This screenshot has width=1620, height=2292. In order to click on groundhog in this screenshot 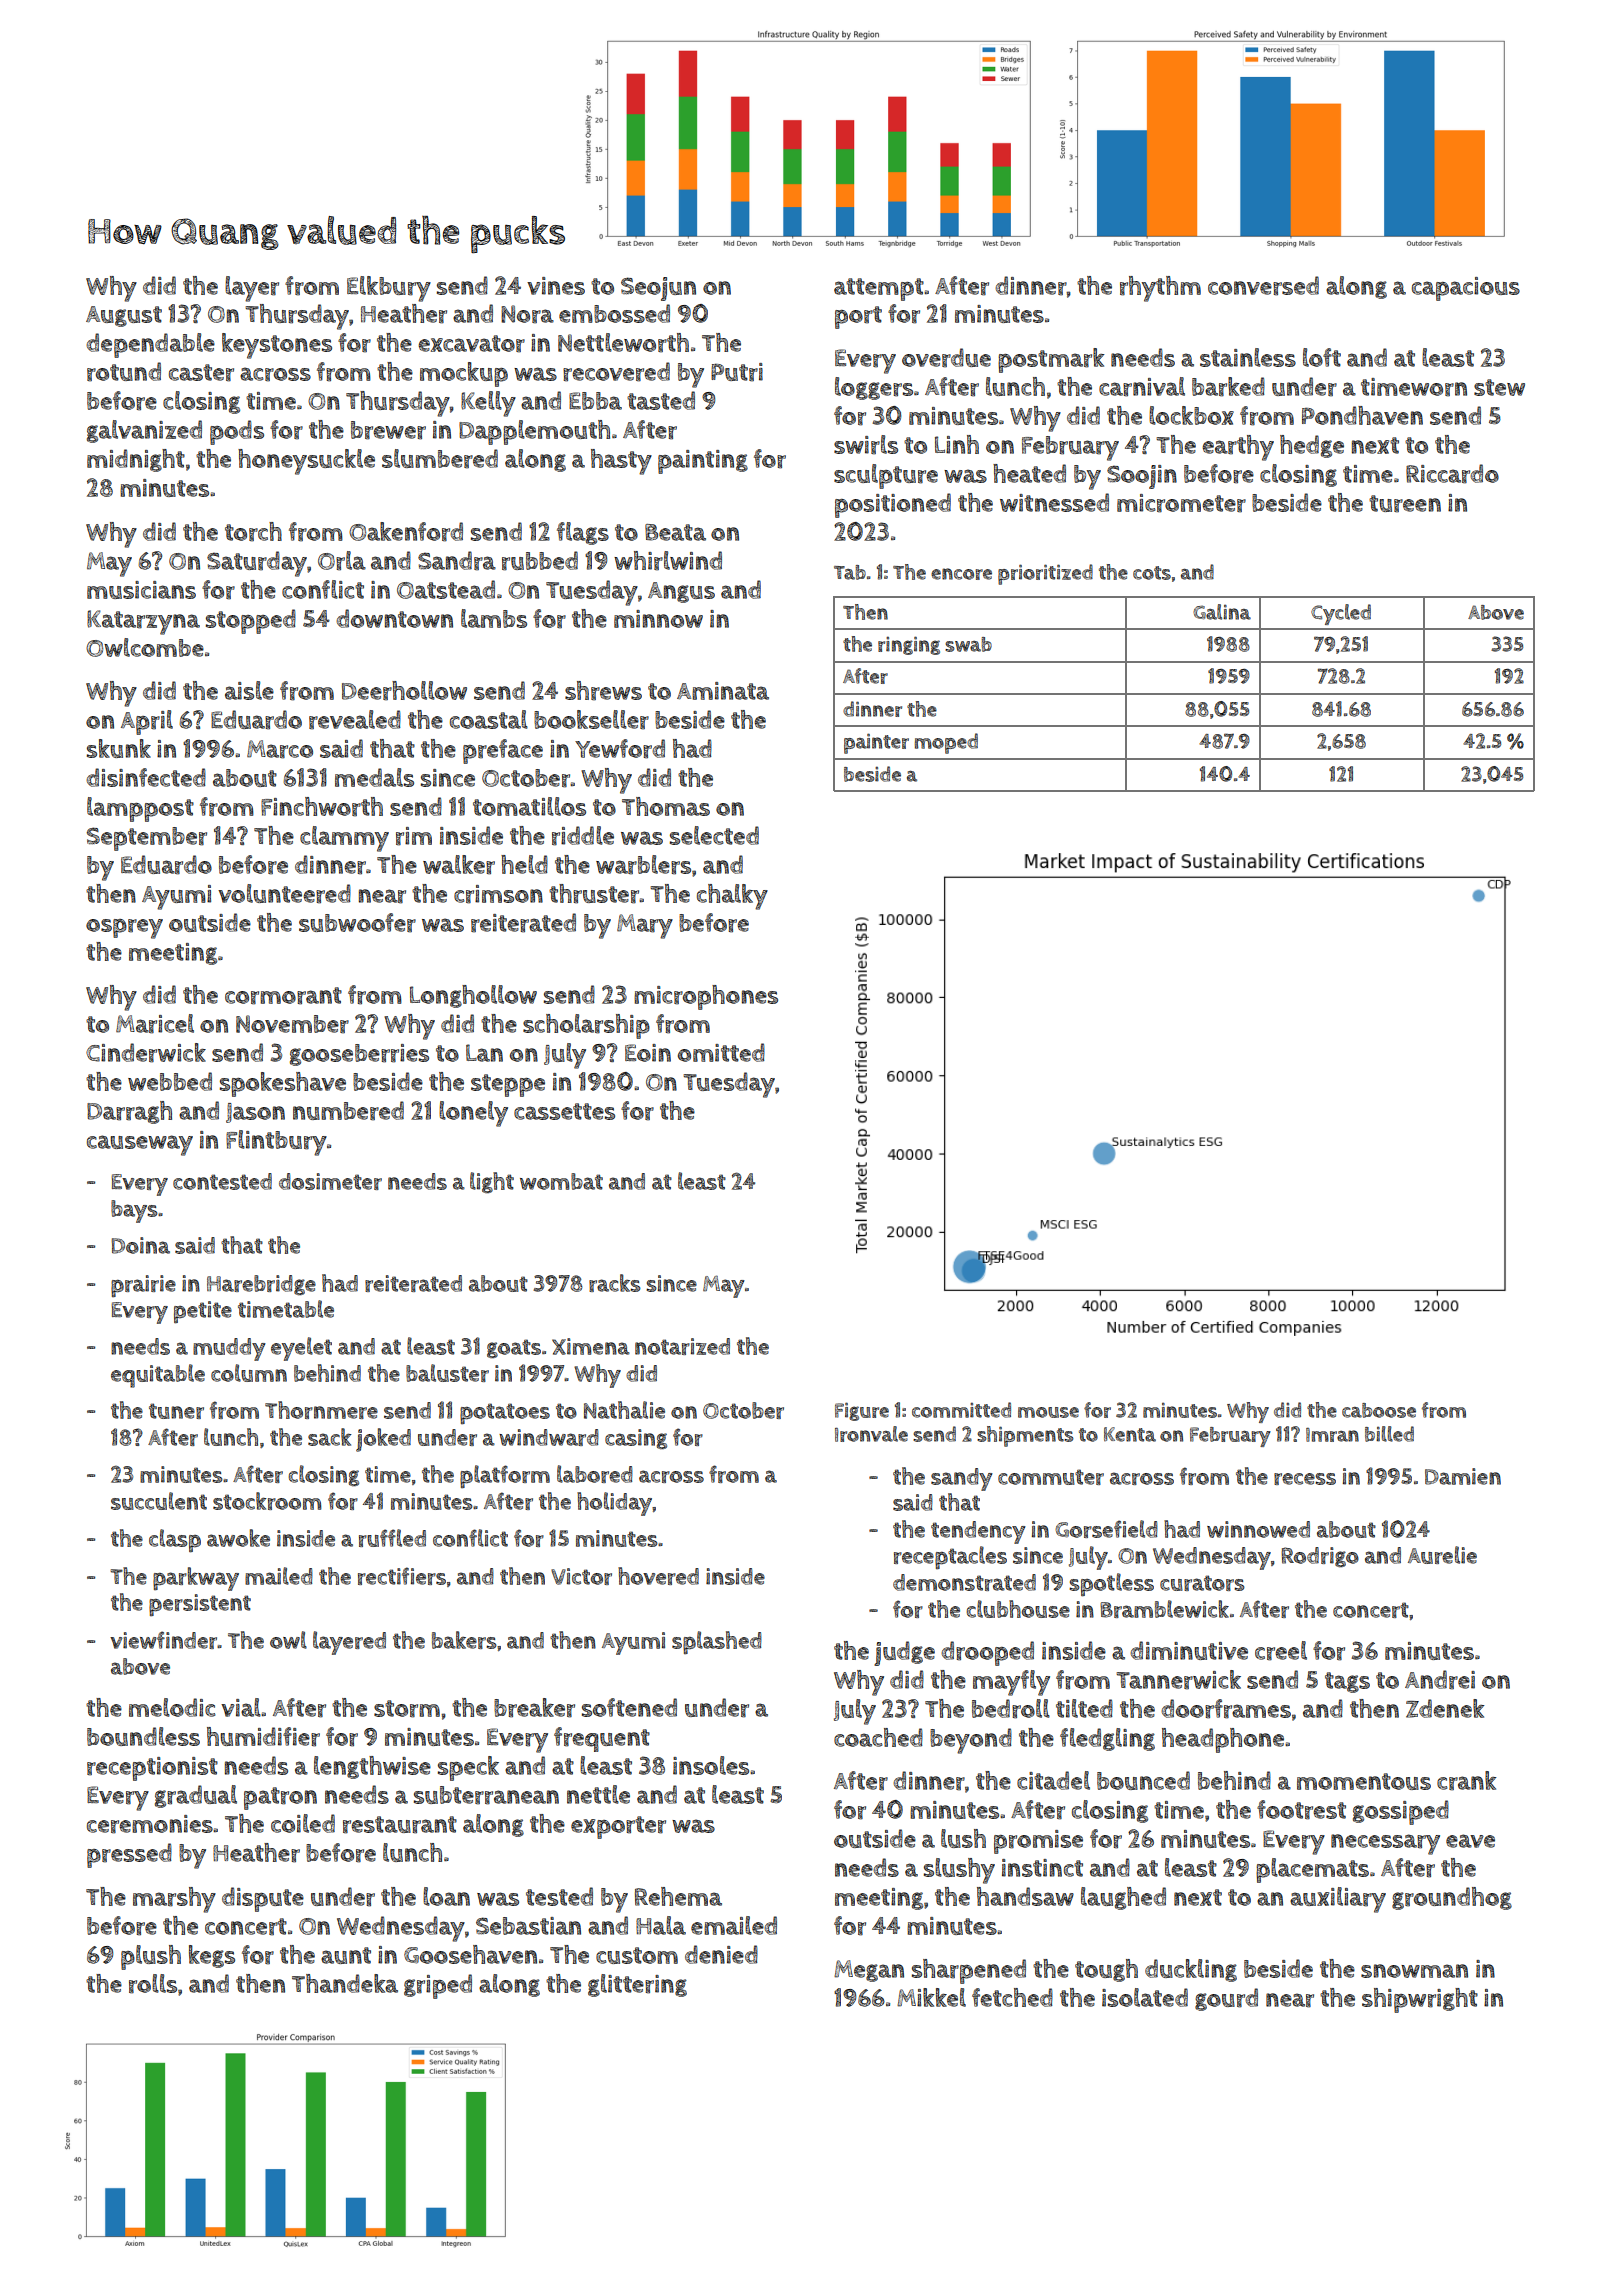, I will do `click(1452, 1898)`.
